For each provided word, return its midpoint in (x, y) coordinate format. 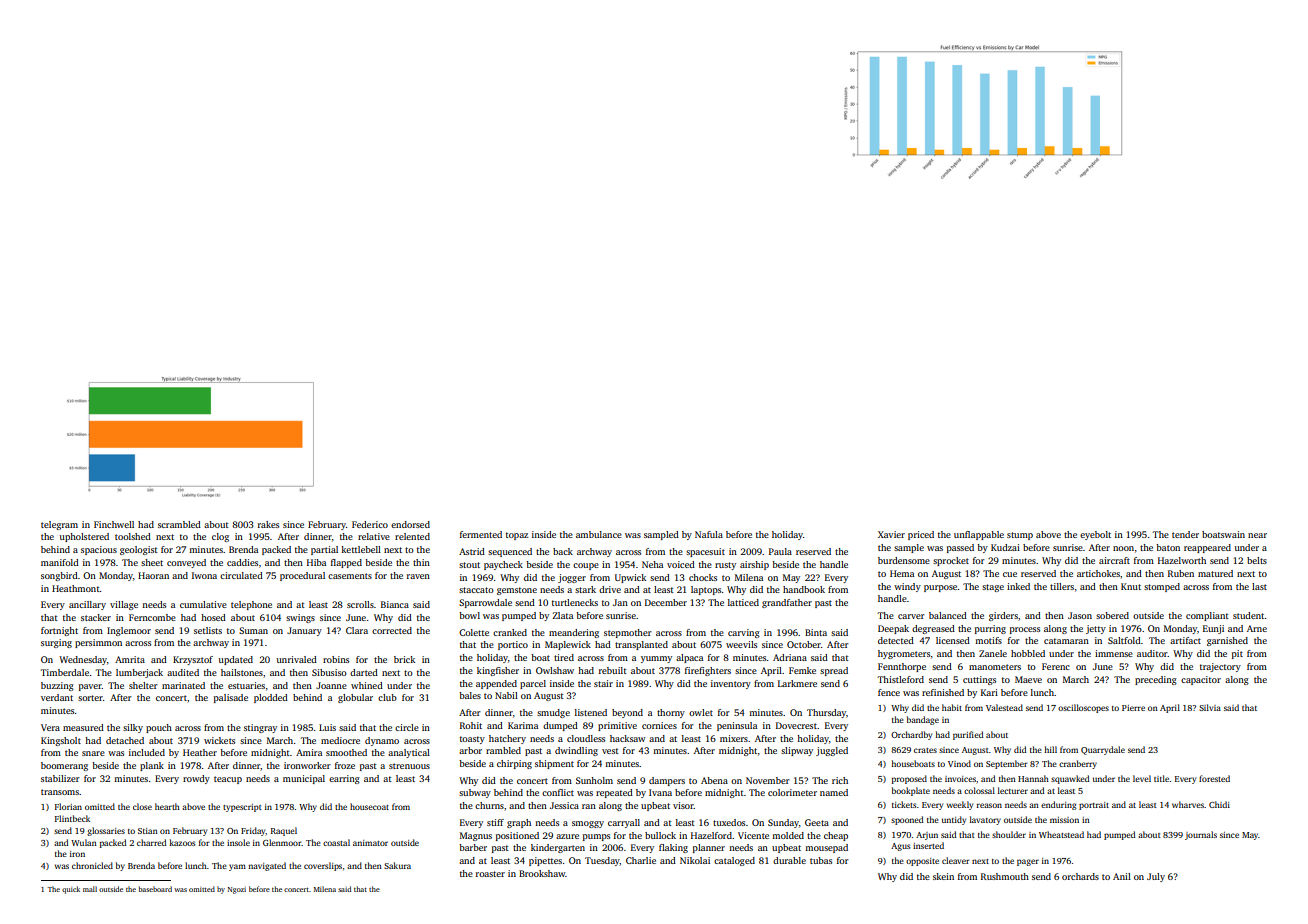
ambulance (599, 534)
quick (71, 890)
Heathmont (76, 588)
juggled (832, 751)
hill (1050, 749)
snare (93, 753)
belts (1257, 560)
